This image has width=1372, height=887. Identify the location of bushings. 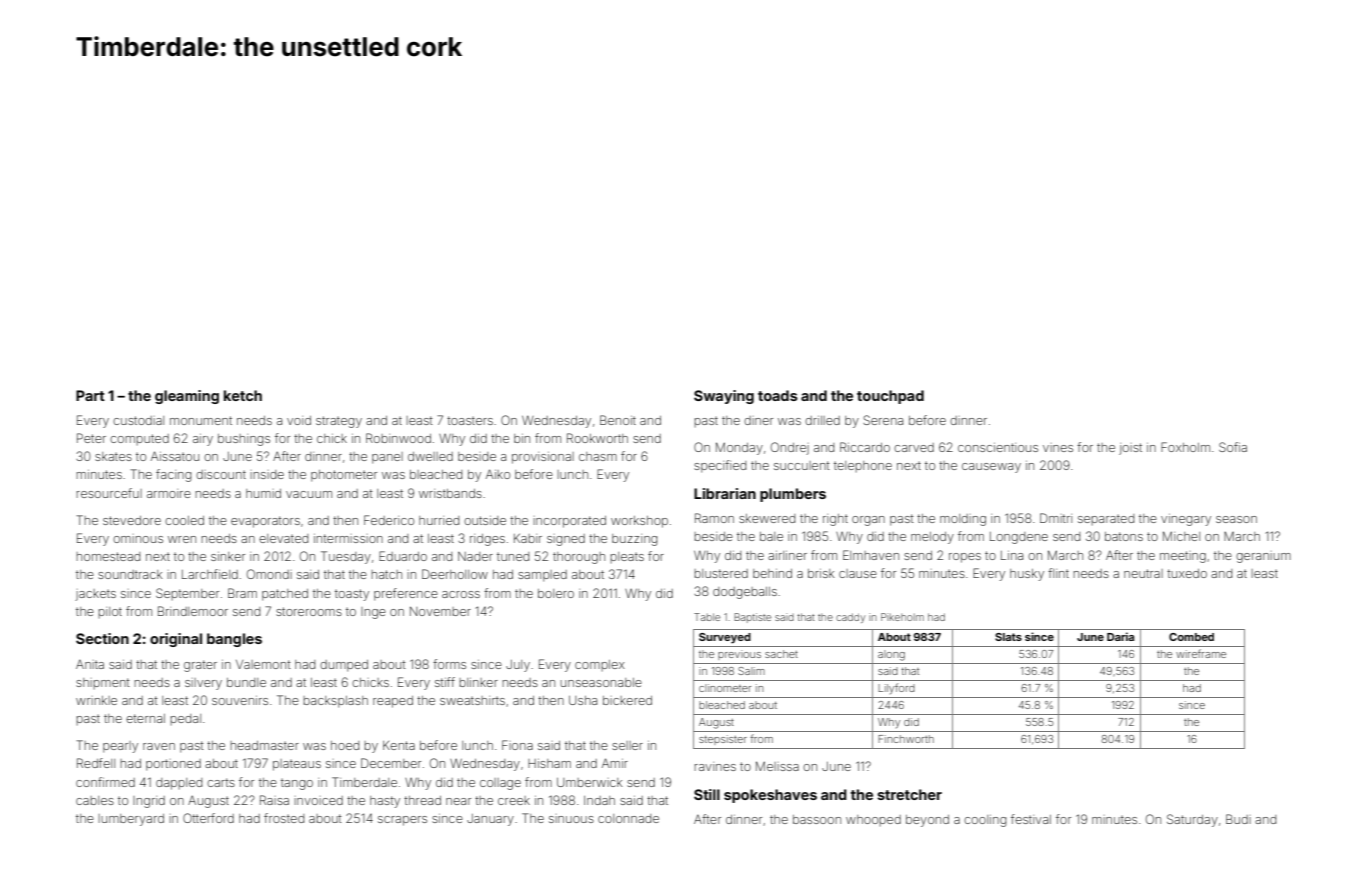
(244, 440).
